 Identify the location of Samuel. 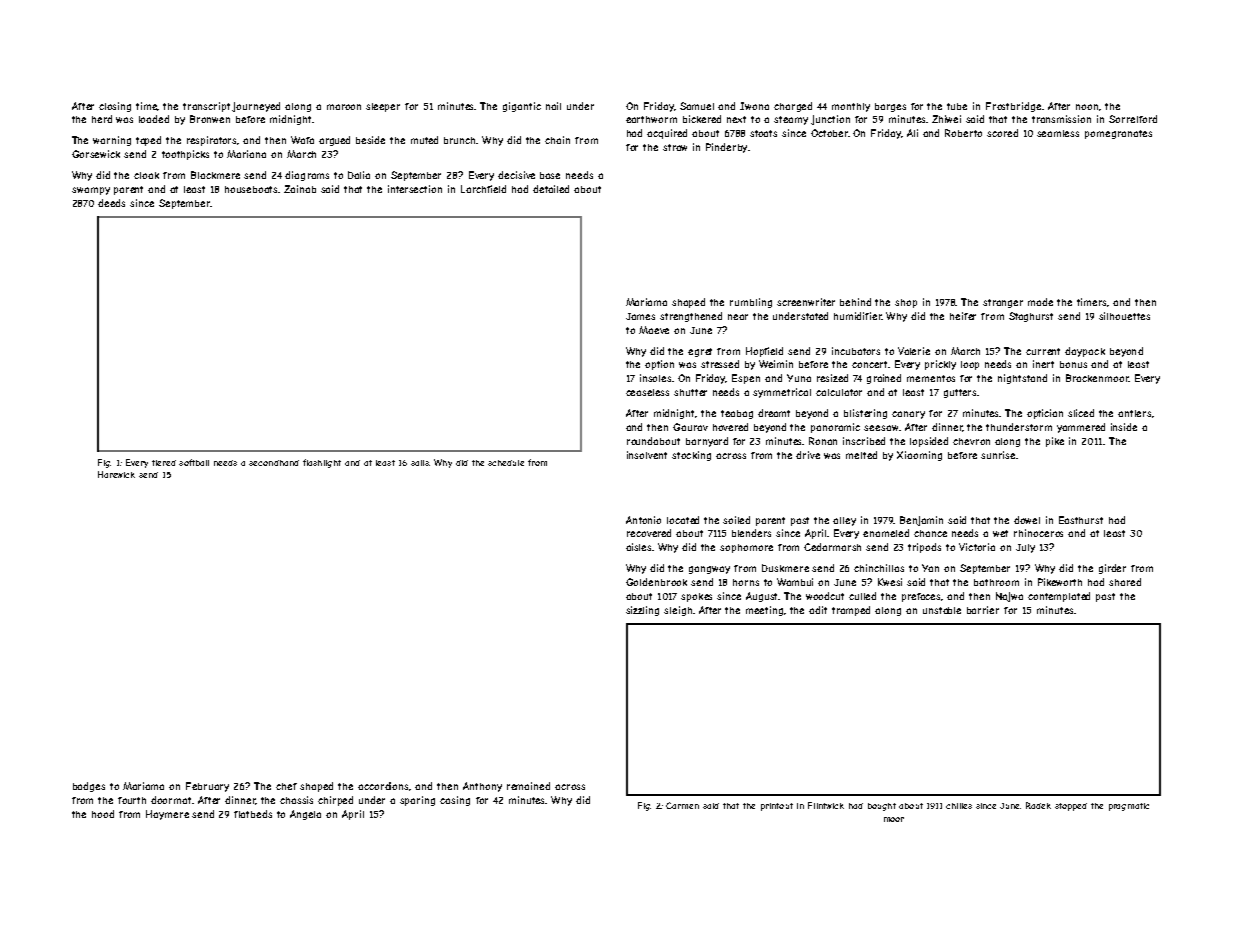
(697, 106).
